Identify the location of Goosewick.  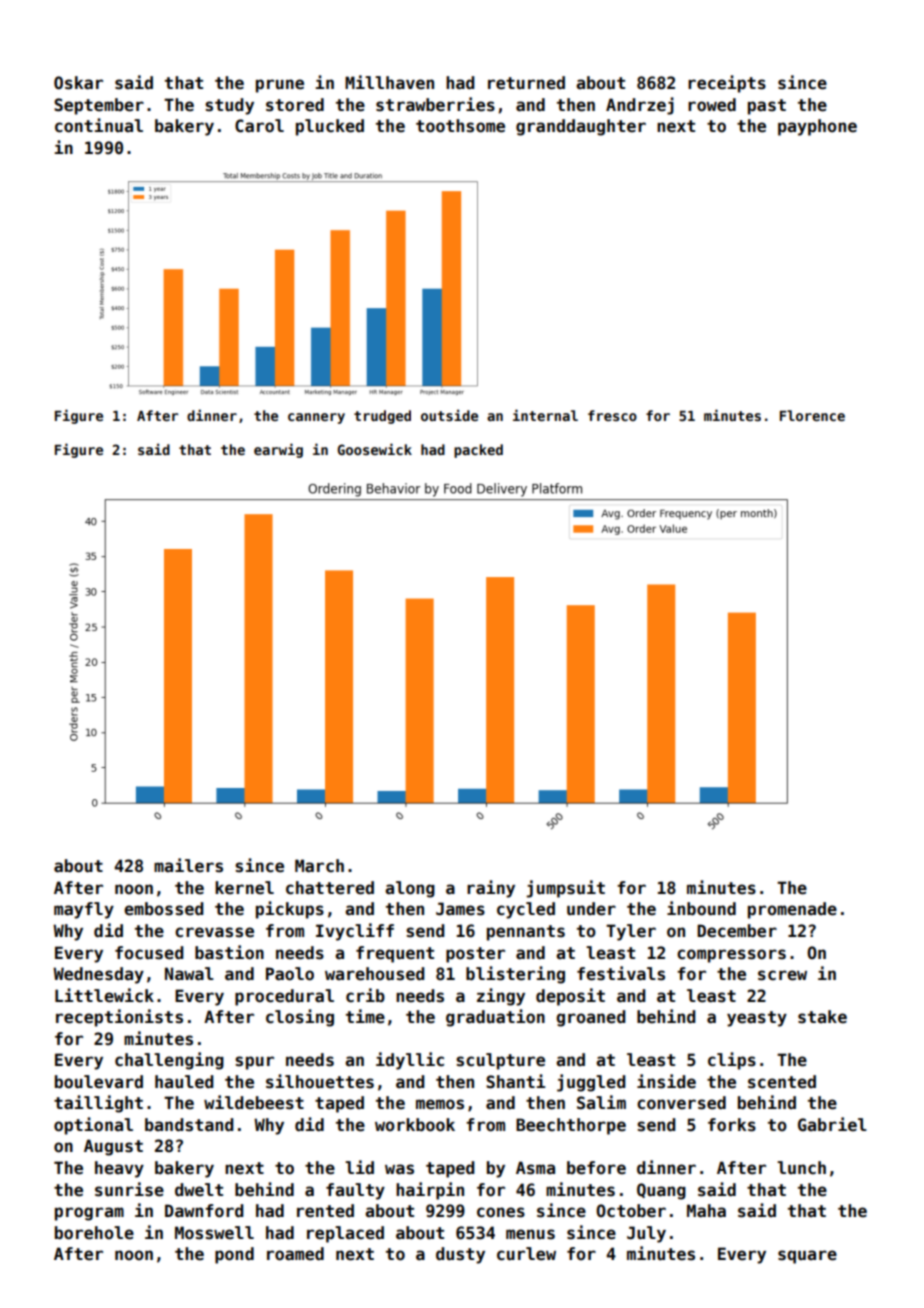
(374, 449).
